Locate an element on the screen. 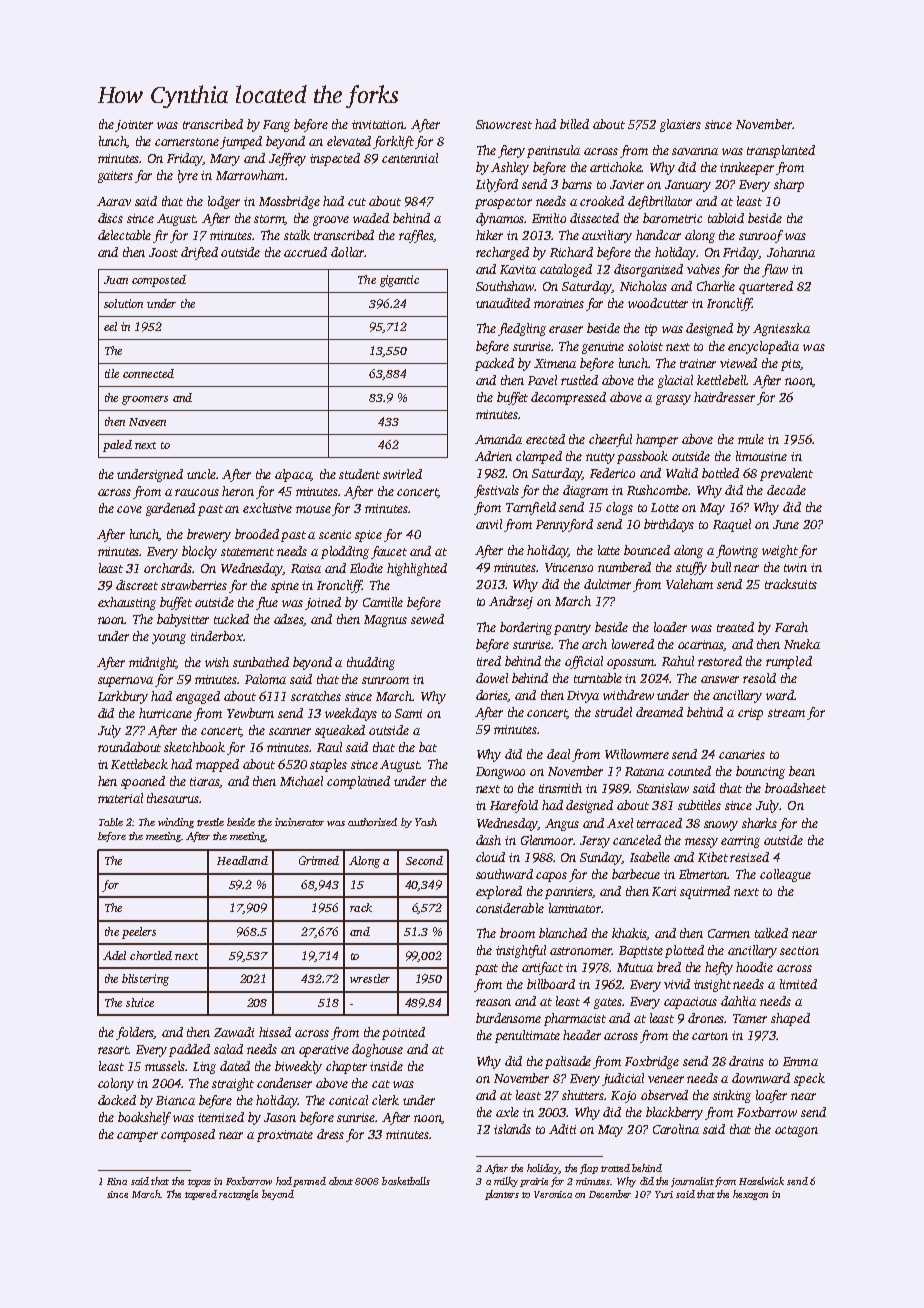 The height and width of the screenshot is (1308, 924). drifted is located at coordinates (199, 253).
